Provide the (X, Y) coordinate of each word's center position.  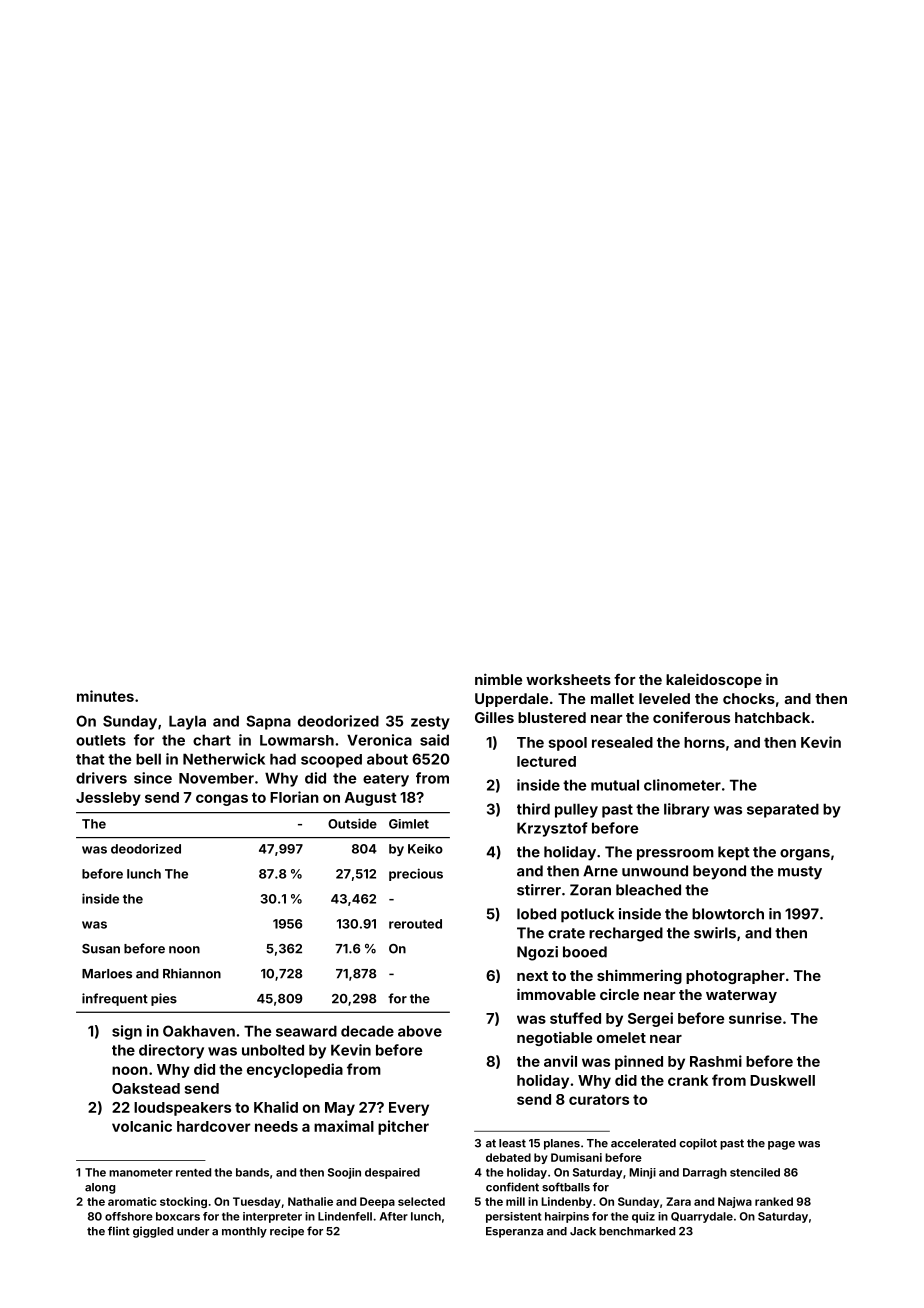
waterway (741, 996)
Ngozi (537, 953)
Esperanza (514, 1232)
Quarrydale (702, 1217)
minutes (105, 696)
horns (704, 742)
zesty (430, 723)
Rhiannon (192, 973)
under (193, 1231)
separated (783, 810)
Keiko (425, 849)
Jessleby (108, 799)
